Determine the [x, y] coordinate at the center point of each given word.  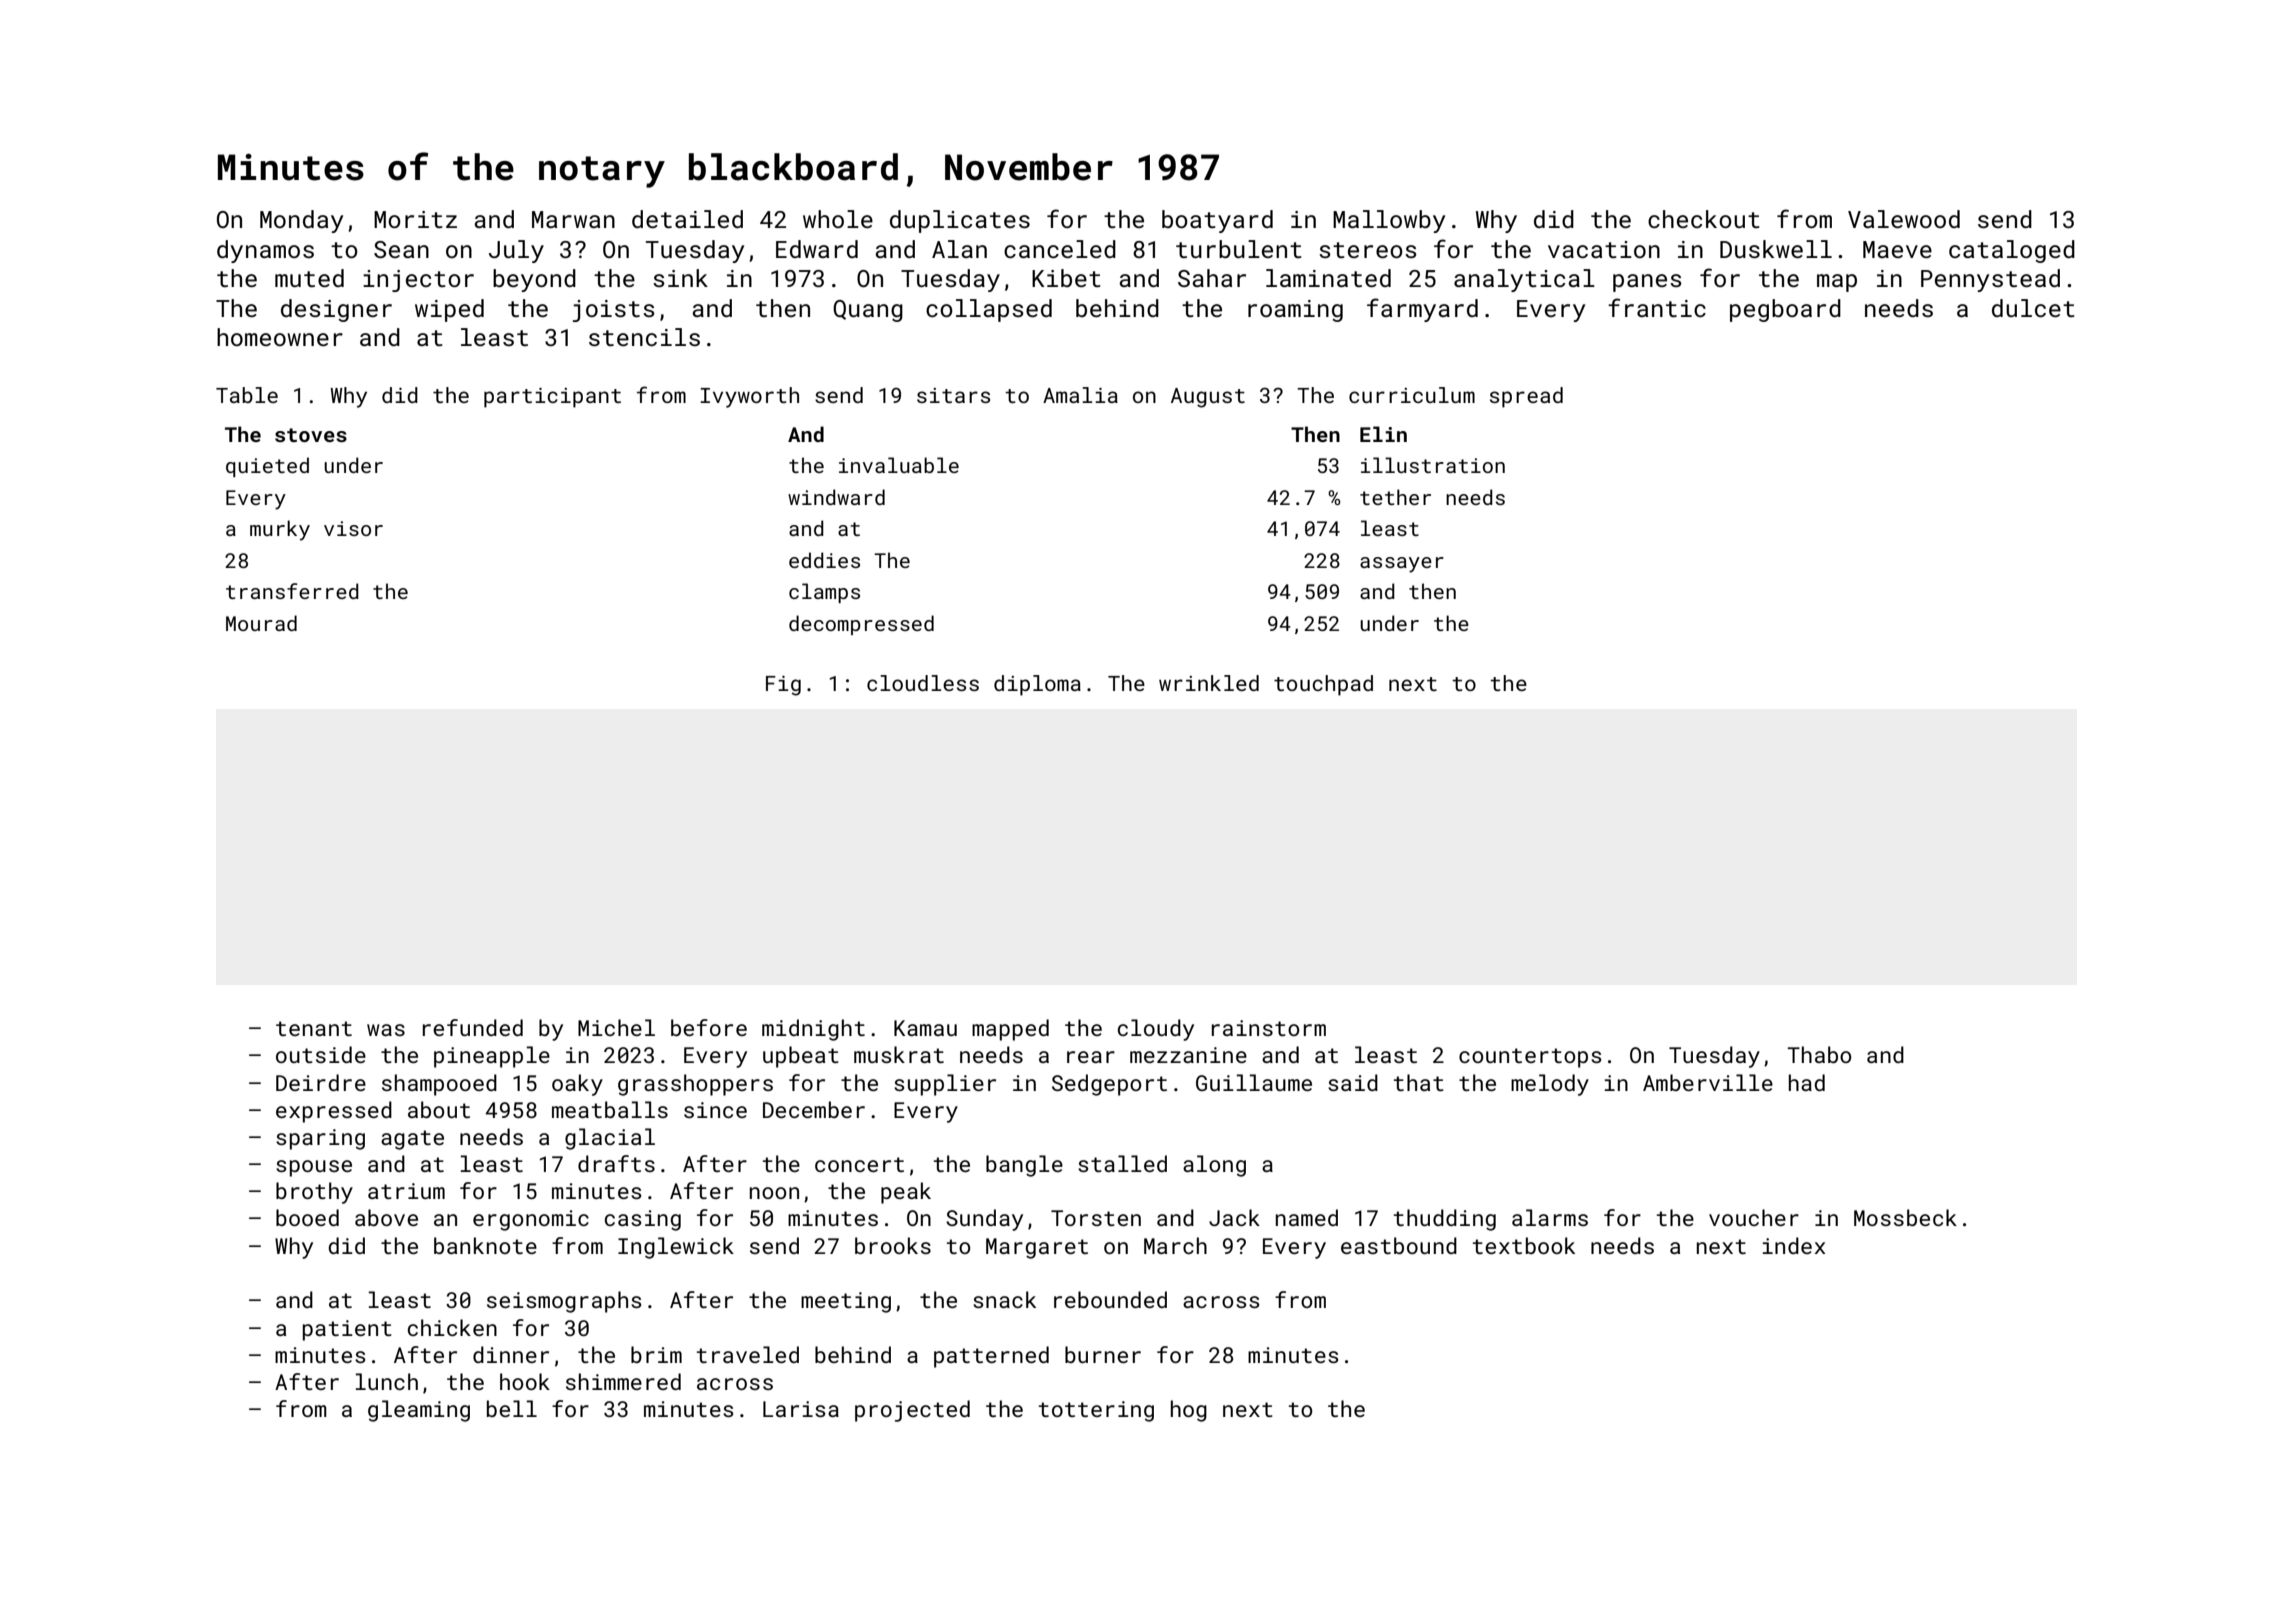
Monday [301, 221]
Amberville [1708, 1082]
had [1807, 1082]
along [1214, 1166]
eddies [824, 560]
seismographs [564, 1302]
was [386, 1030]
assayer [1402, 565]
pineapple [492, 1057]
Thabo [1819, 1054]
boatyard [1217, 221]
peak [906, 1193]
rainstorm [1269, 1028]
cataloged [2012, 251]
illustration [1433, 465]
